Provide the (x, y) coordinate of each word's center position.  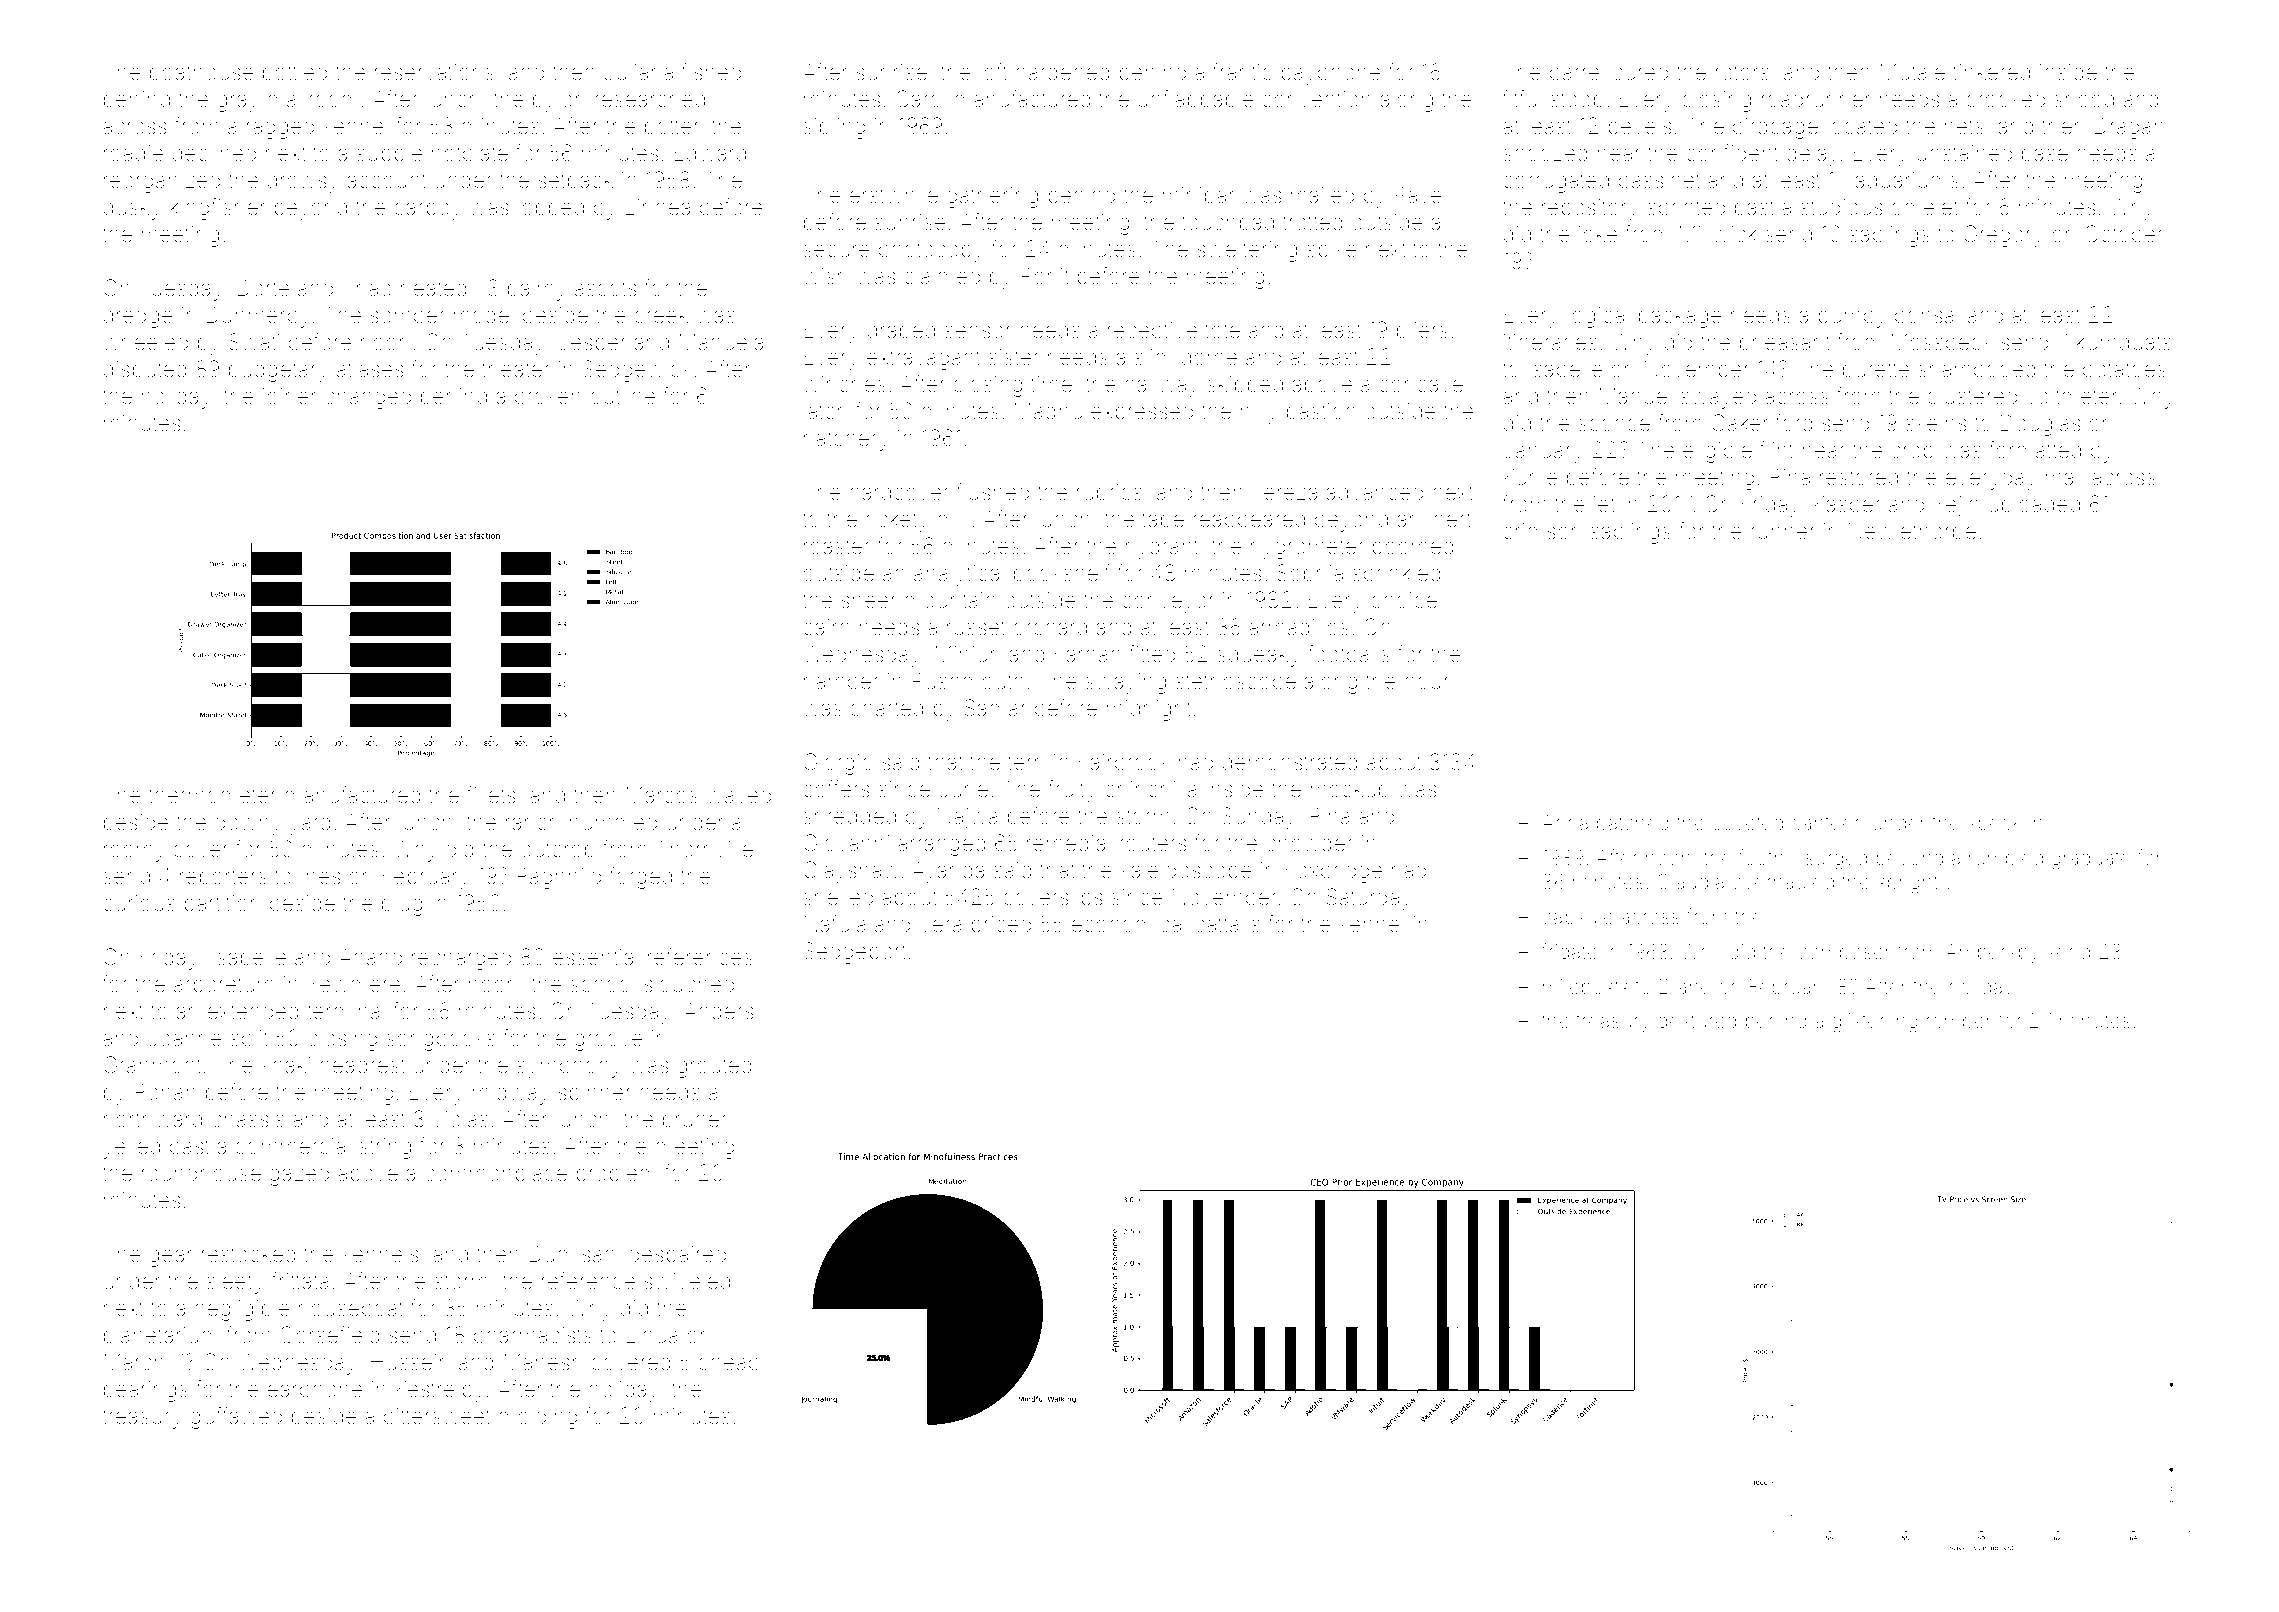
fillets (491, 795)
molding (538, 1418)
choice (1404, 600)
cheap (728, 1364)
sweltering (1247, 251)
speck (1994, 824)
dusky (132, 209)
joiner (289, 398)
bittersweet (437, 1416)
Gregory (2003, 236)
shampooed (1977, 371)
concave (1421, 386)
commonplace (496, 1175)
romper (1959, 1024)
